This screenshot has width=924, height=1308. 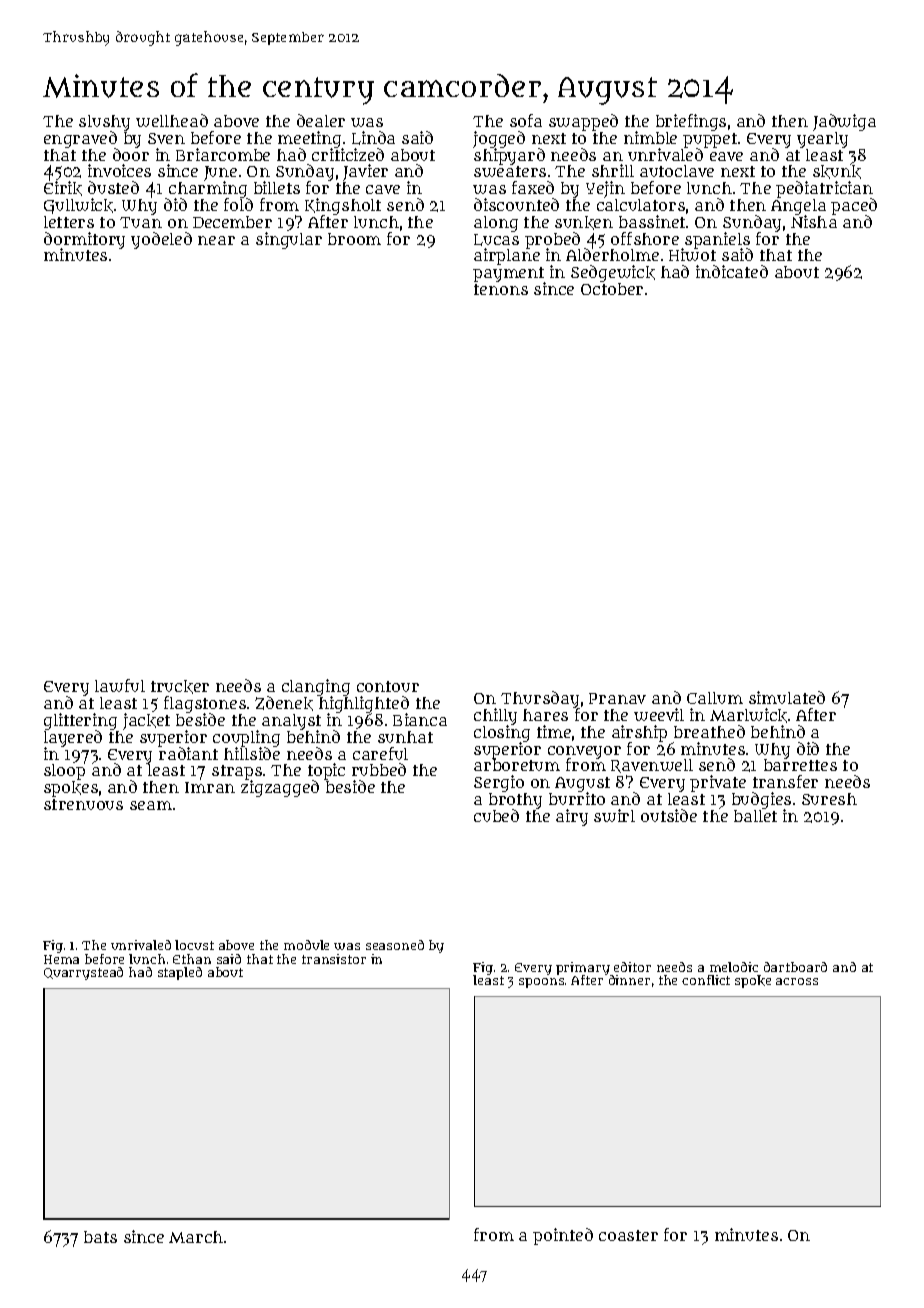 I want to click on lawful, so click(x=120, y=685).
